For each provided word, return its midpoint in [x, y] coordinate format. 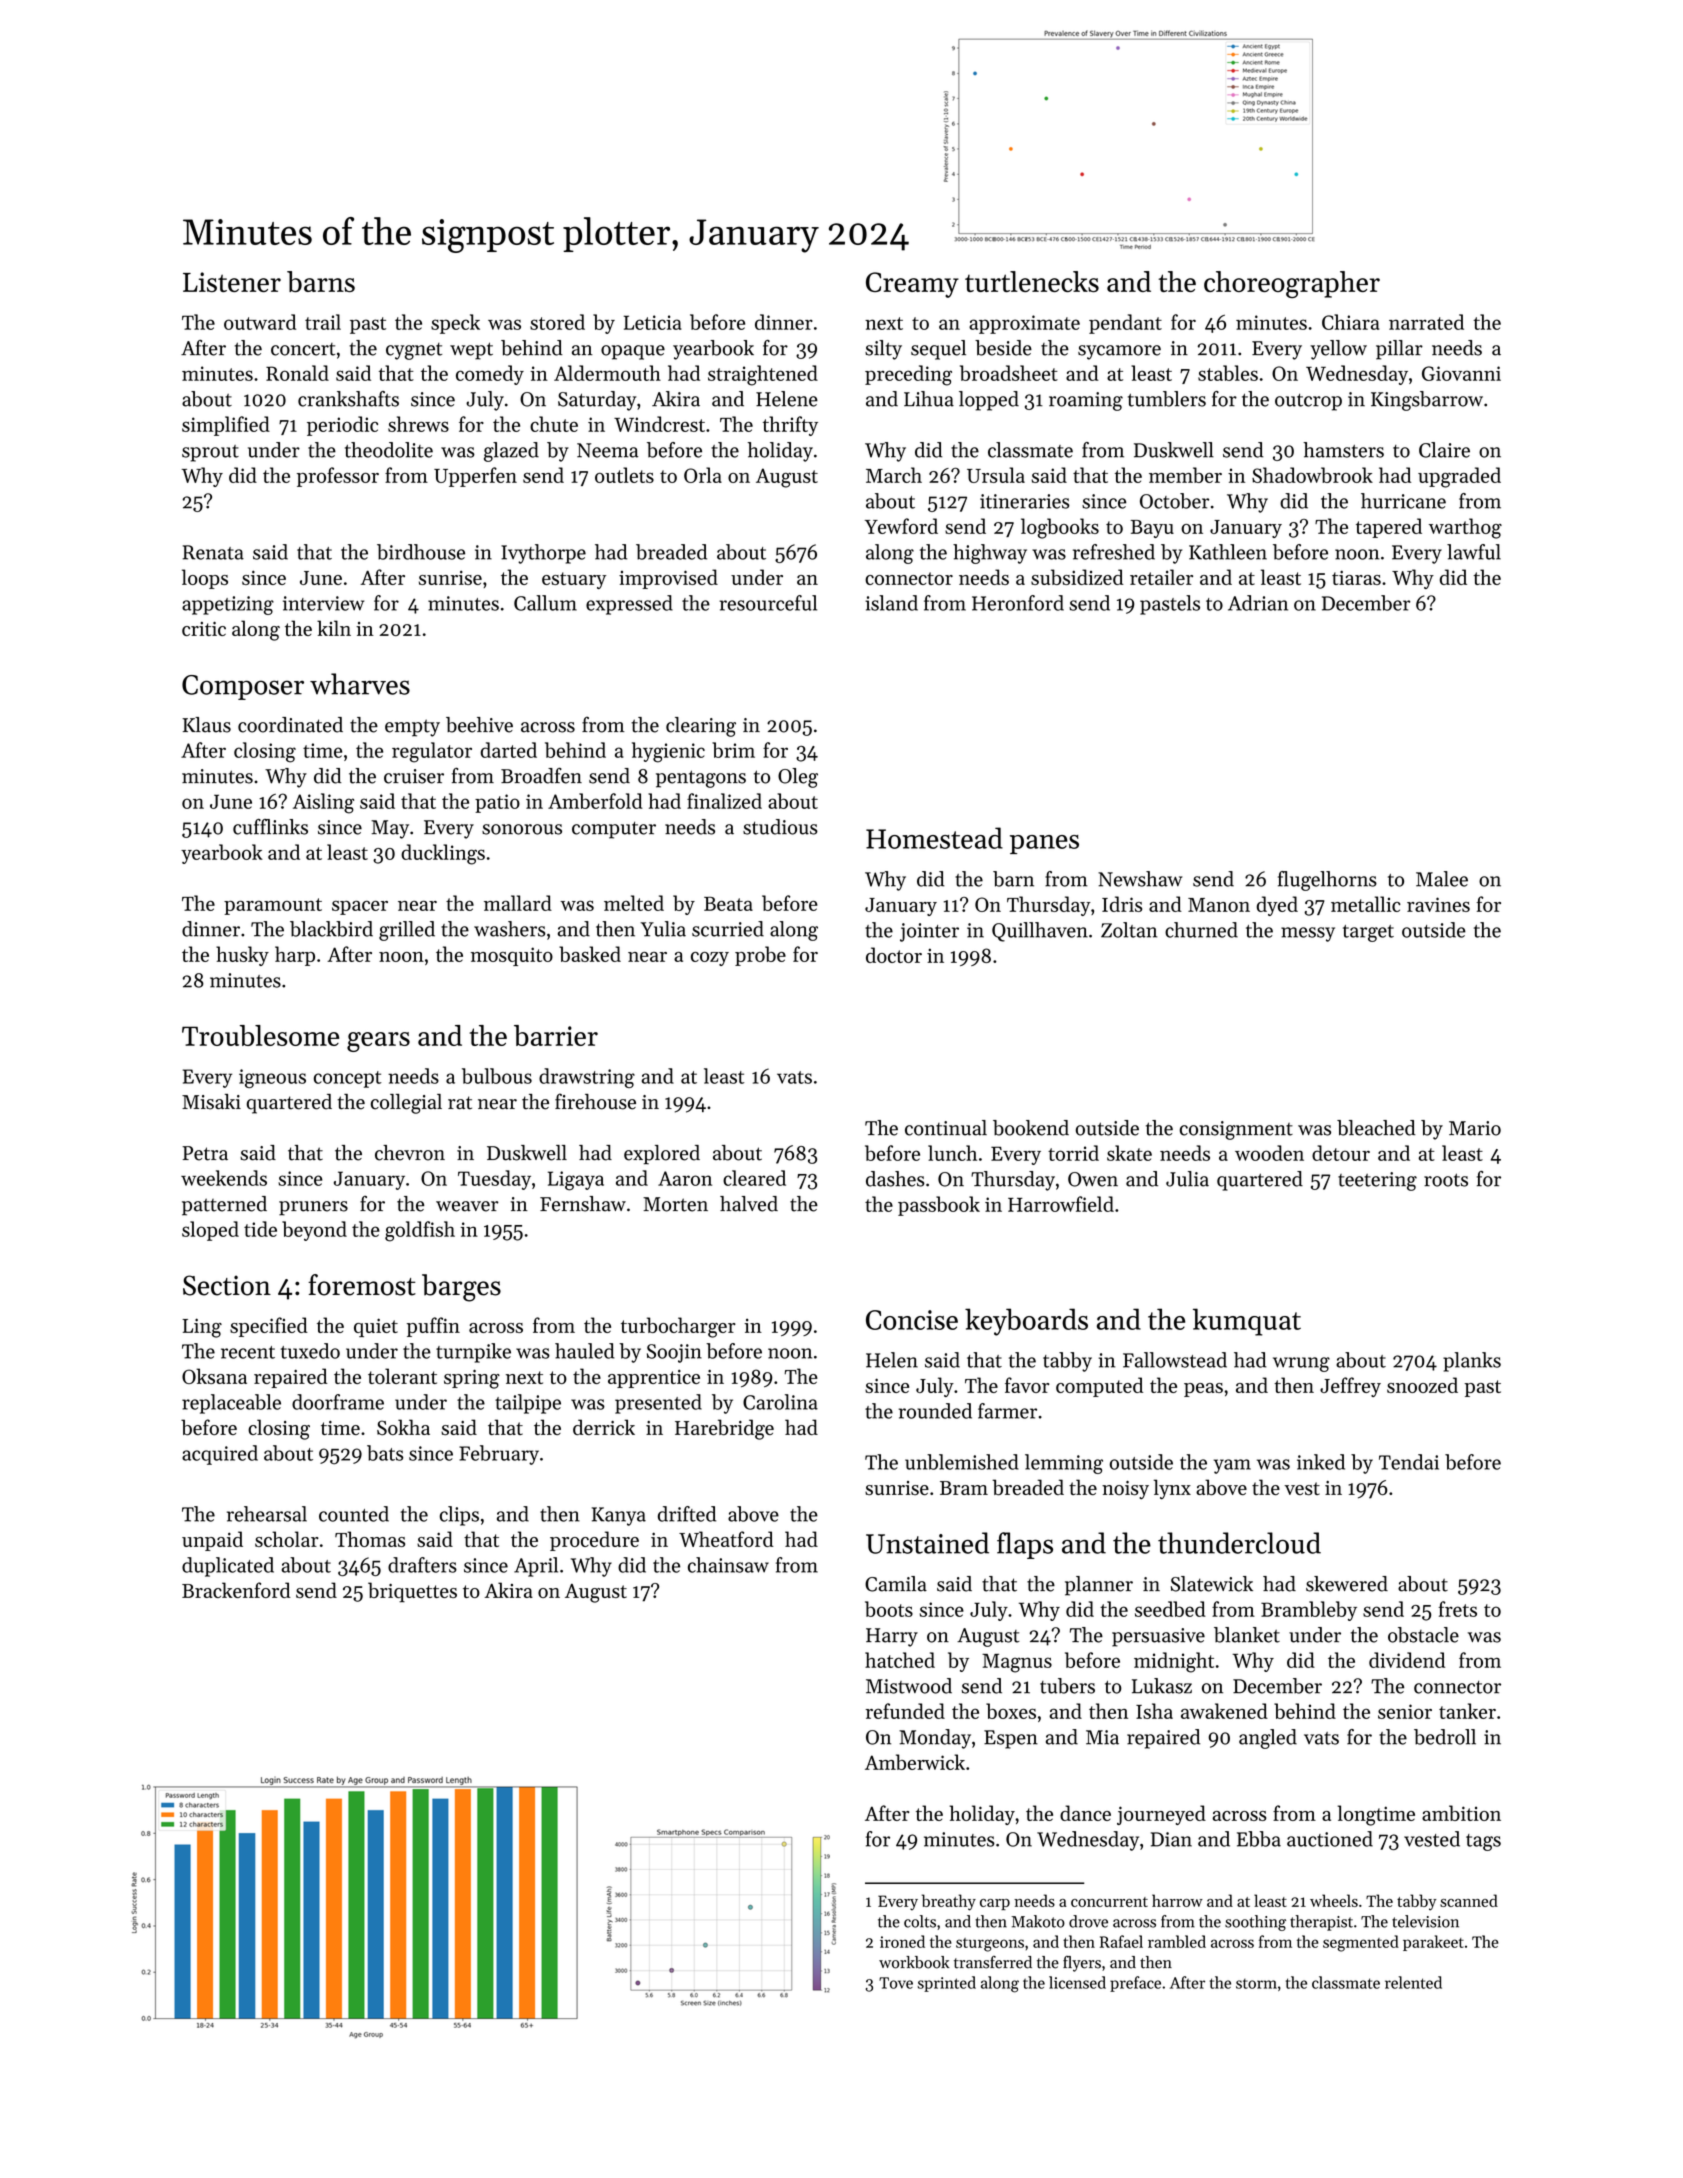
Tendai [1409, 1462]
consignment [1236, 1130]
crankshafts [348, 399]
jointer [929, 932]
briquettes [412, 1592]
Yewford [901, 526]
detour [1341, 1153]
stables [1228, 373]
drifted [687, 1514]
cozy [710, 959]
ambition [1461, 1813]
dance [1085, 1813]
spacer [360, 907]
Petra [205, 1153]
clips [459, 1516]
